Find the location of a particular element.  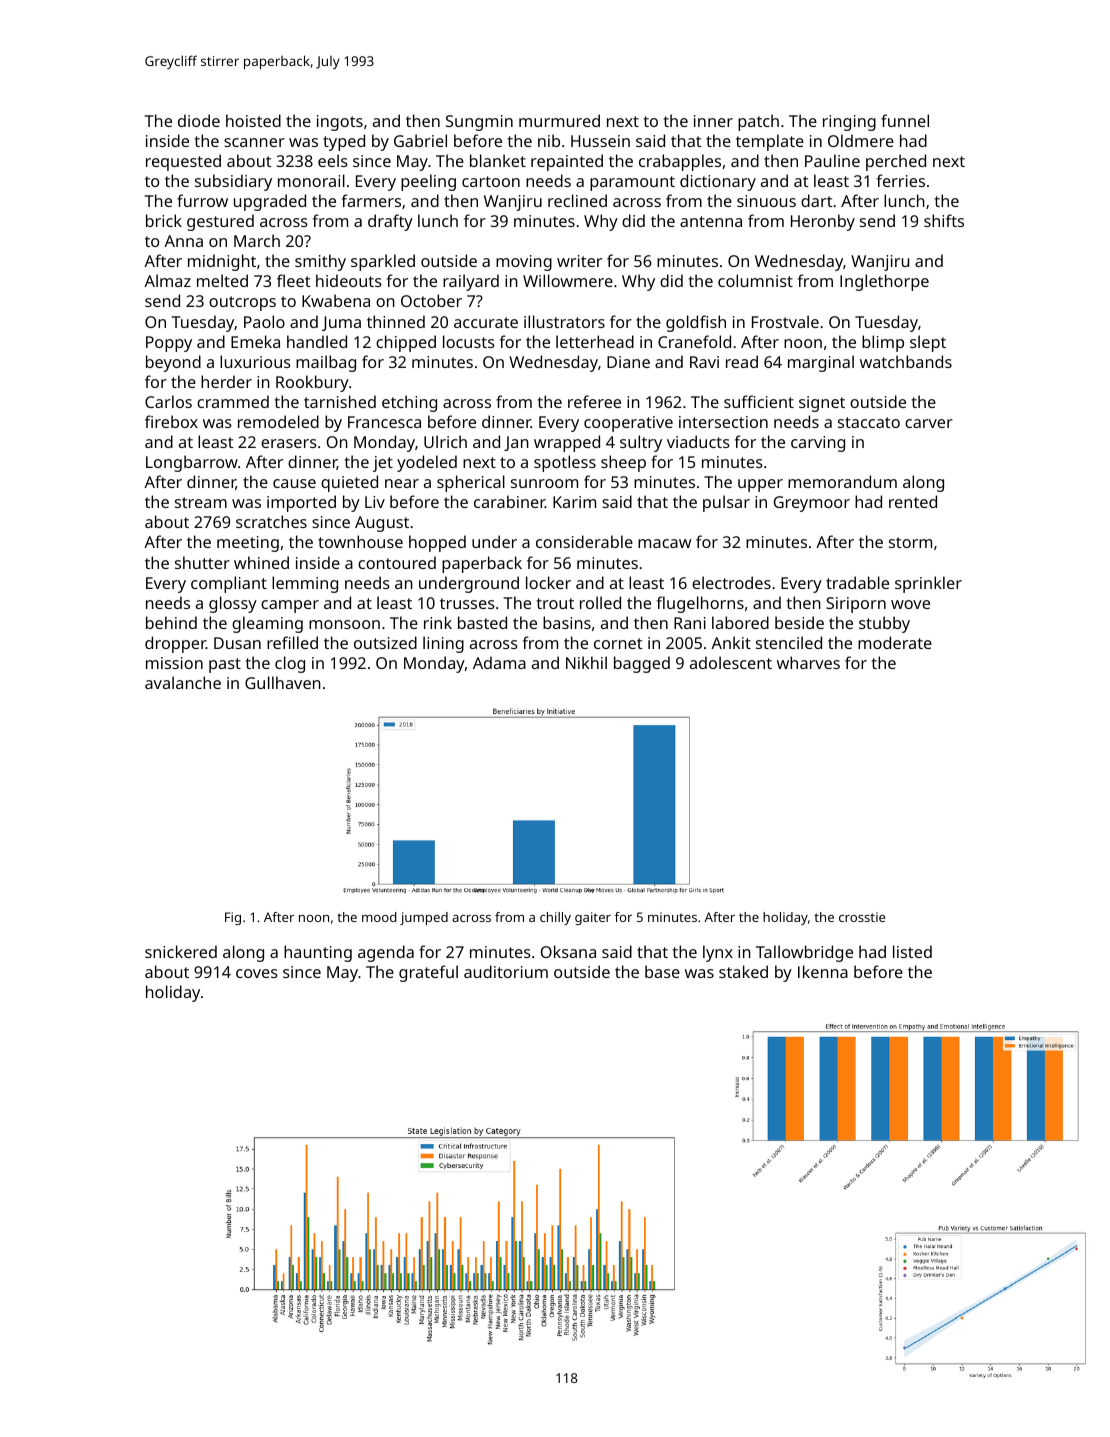

haunting is located at coordinates (318, 953).
